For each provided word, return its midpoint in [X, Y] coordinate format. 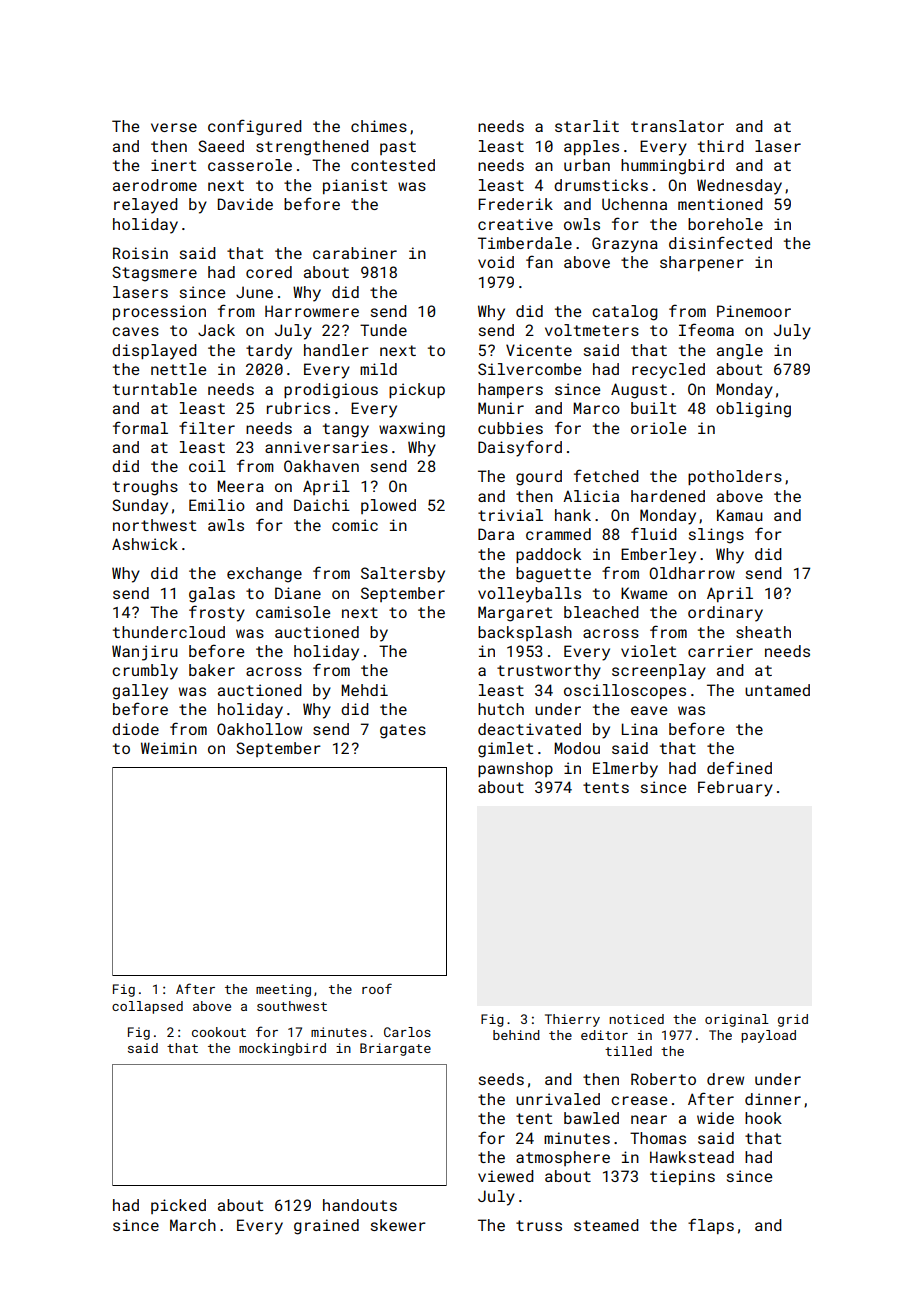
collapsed [147, 1007]
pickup [417, 390]
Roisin [140, 253]
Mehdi [364, 690]
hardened [668, 496]
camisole [293, 612]
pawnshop [515, 769]
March [193, 1225]
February [735, 789]
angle [740, 352]
